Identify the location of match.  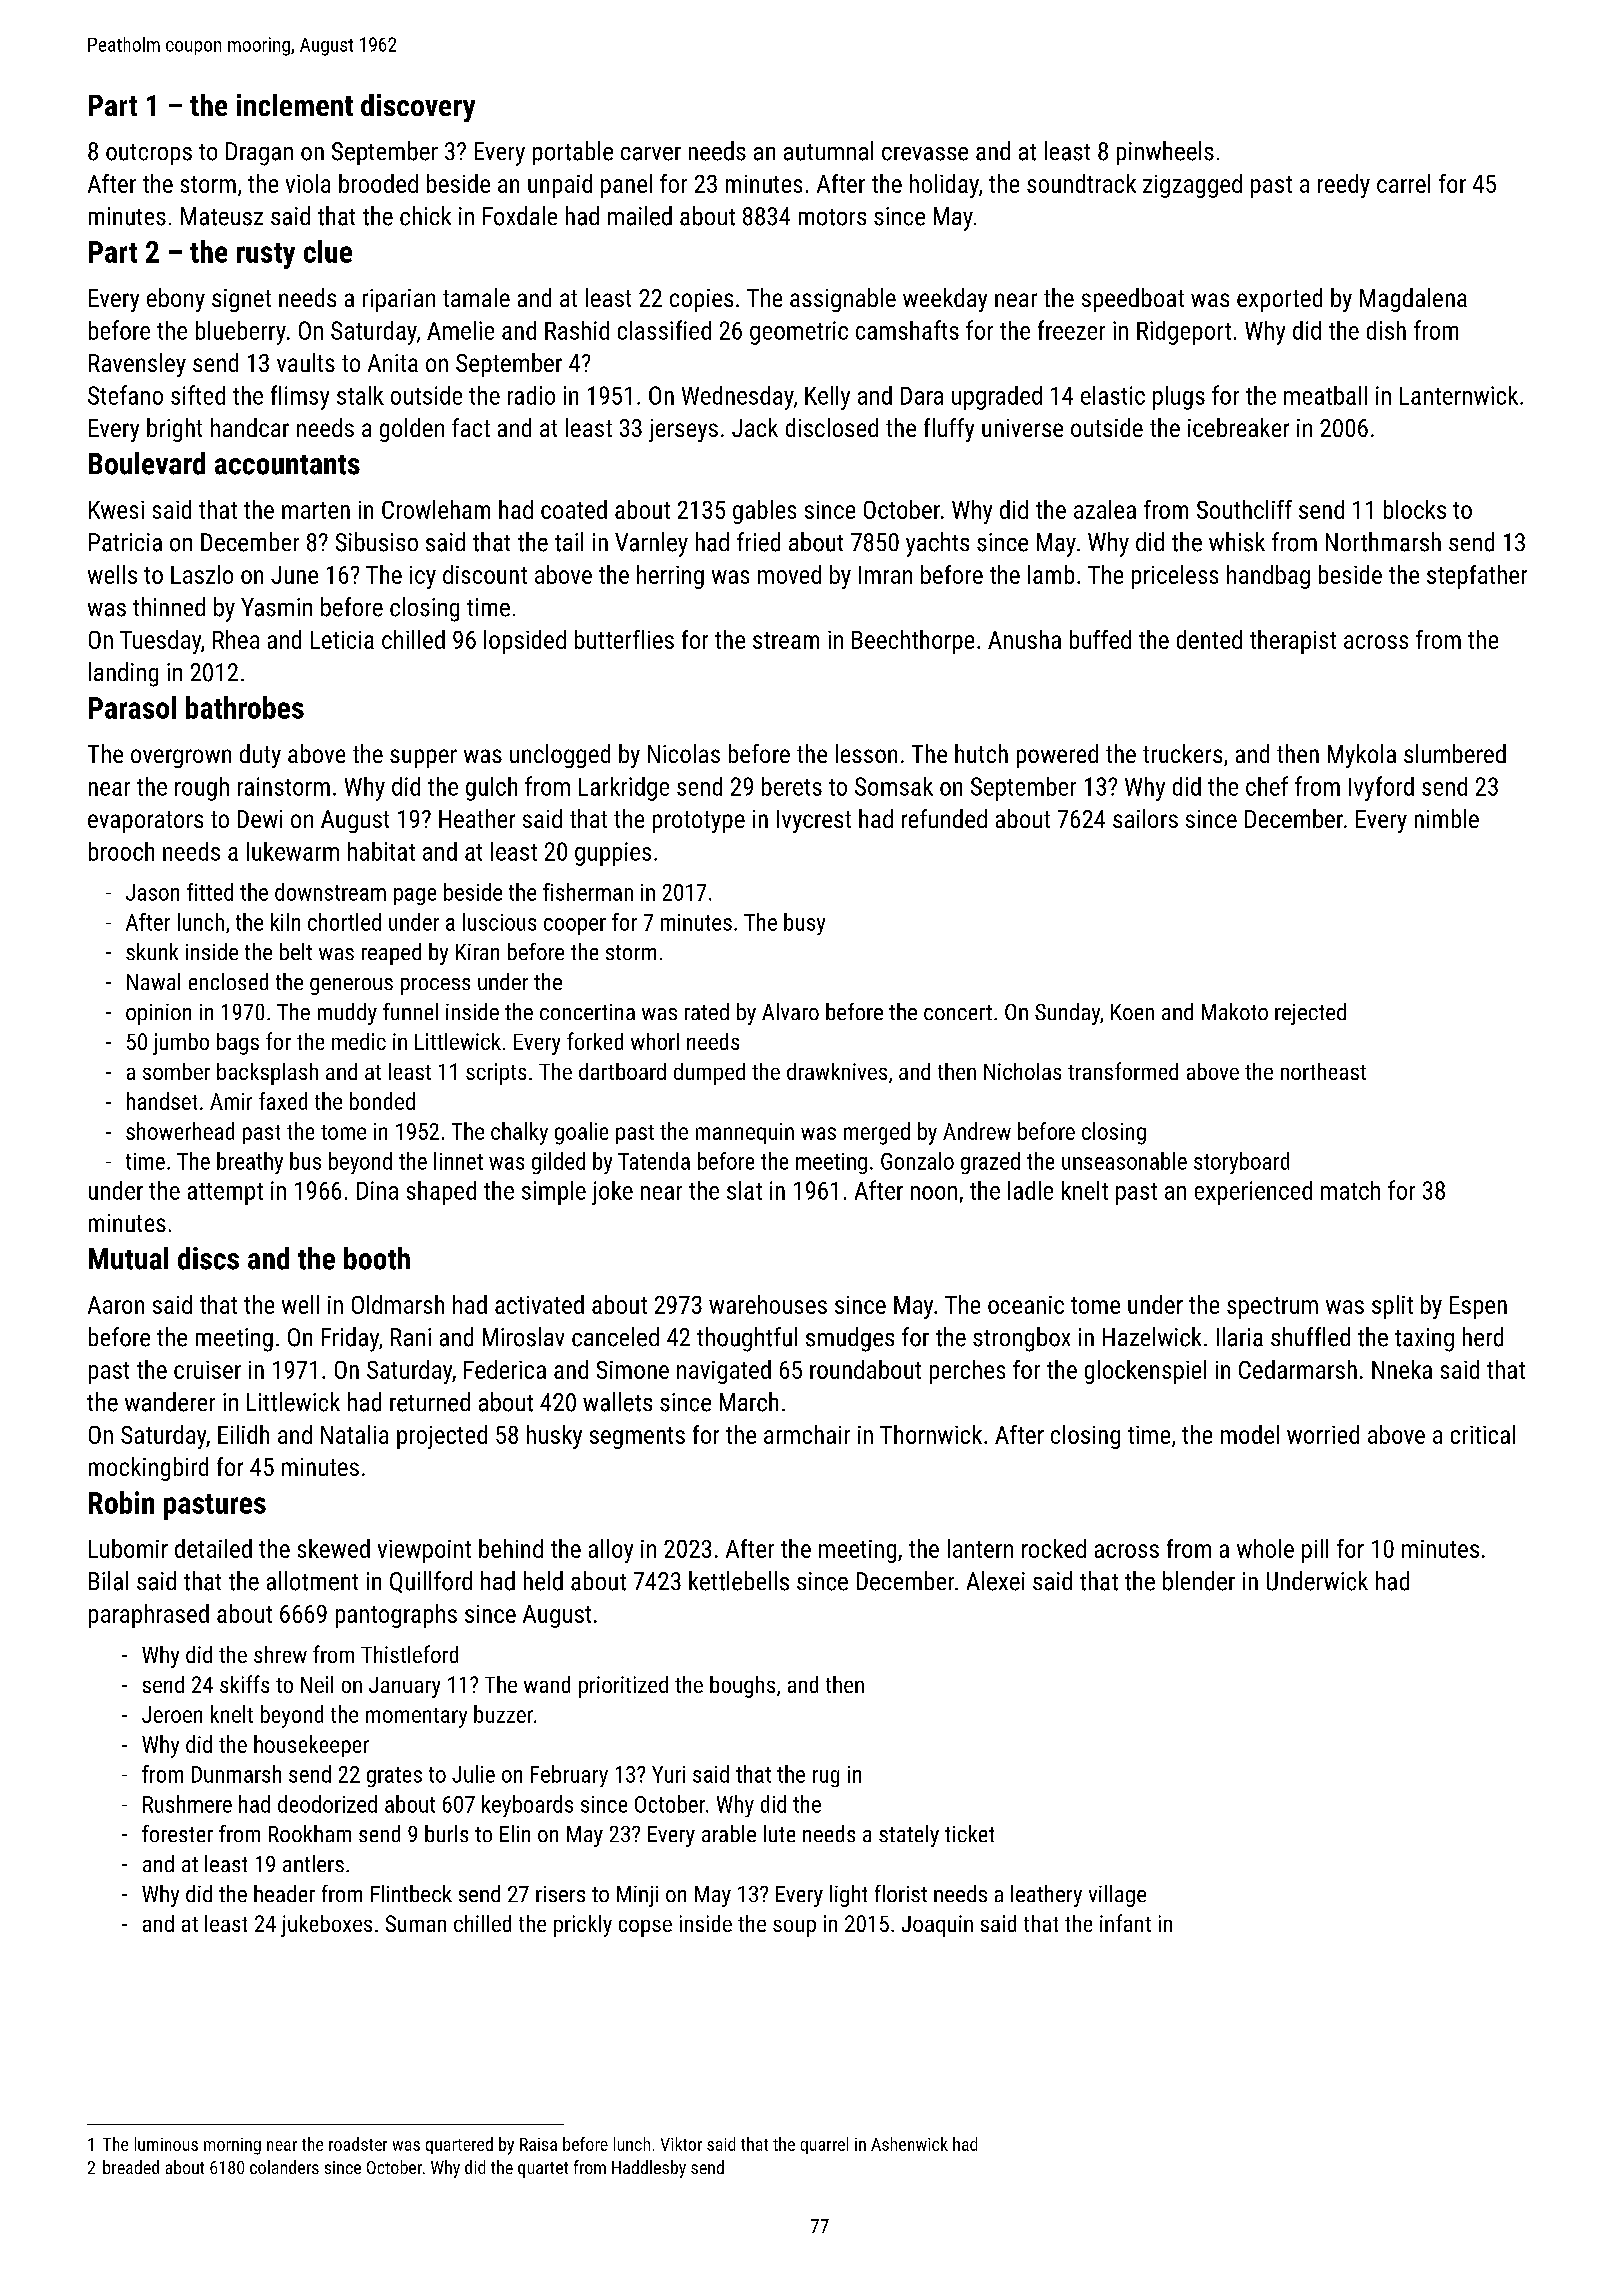
(1350, 1190).
